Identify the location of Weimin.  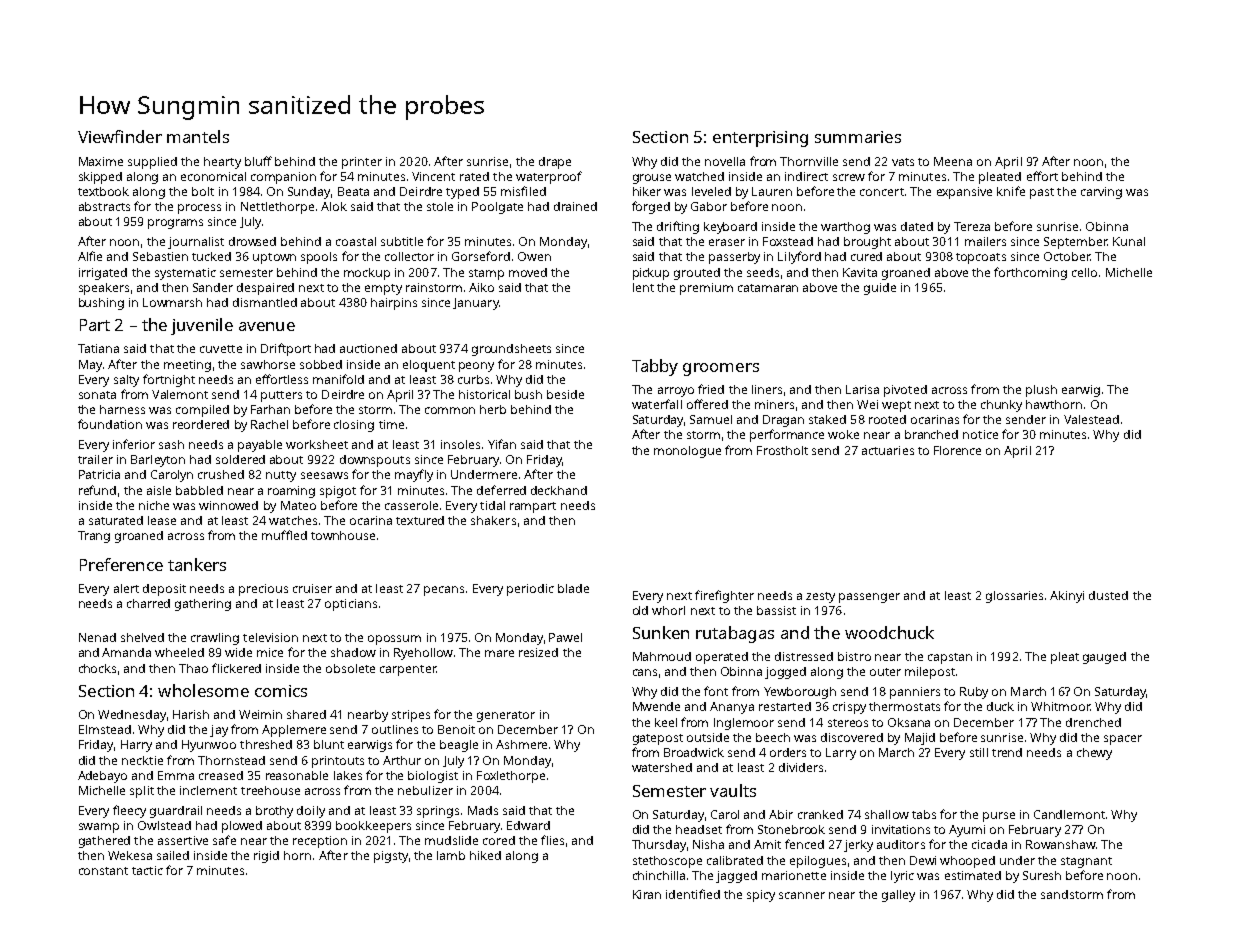
(260, 714).
